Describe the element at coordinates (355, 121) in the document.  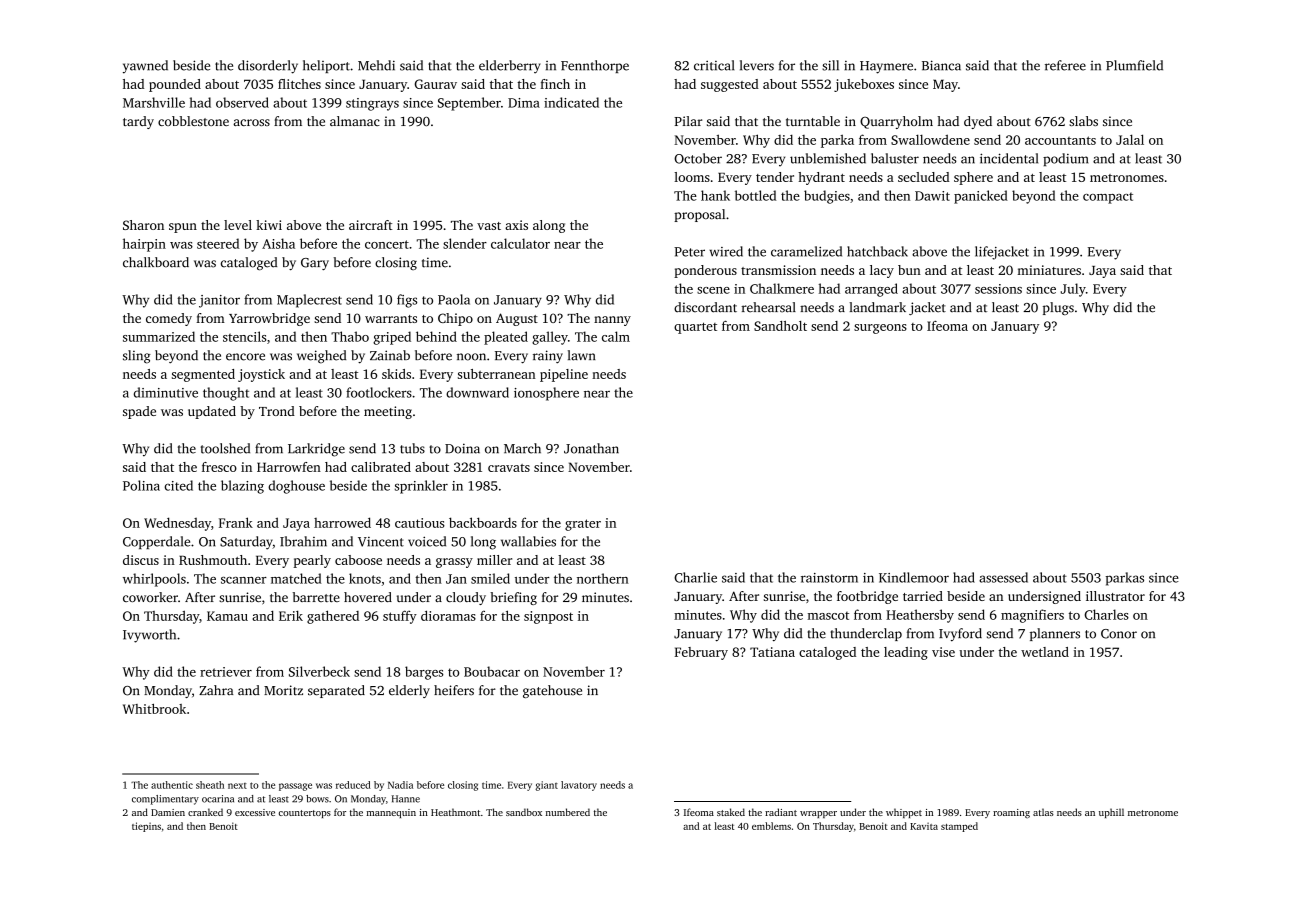
I see `almanac` at that location.
